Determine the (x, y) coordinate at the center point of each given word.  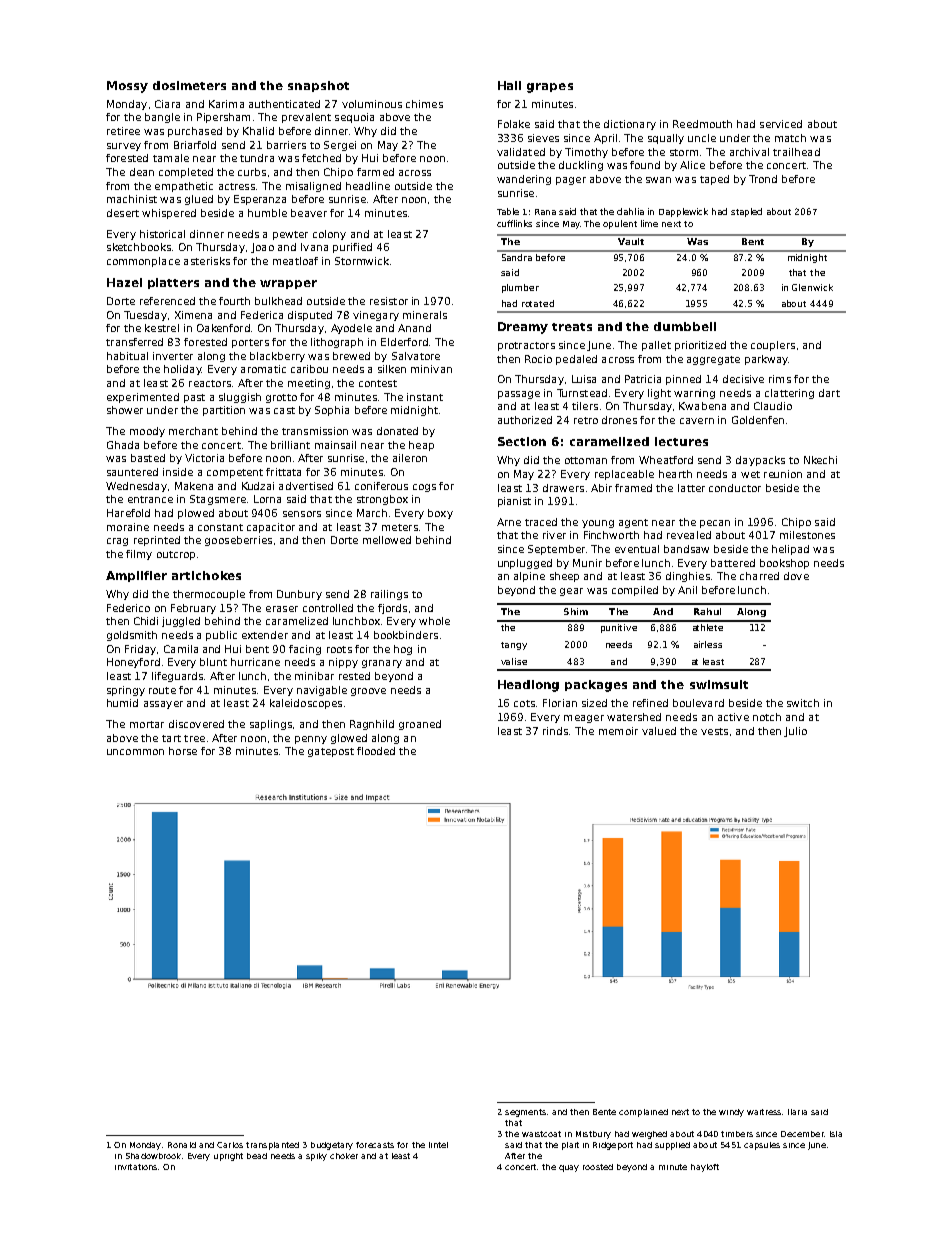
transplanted (272, 1146)
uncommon (135, 752)
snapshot (318, 86)
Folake (514, 124)
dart (829, 393)
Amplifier (136, 576)
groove (368, 692)
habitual (127, 356)
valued (659, 731)
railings (389, 595)
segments (525, 1113)
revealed (689, 535)
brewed (351, 356)
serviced (781, 124)
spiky (316, 1157)
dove (796, 576)
